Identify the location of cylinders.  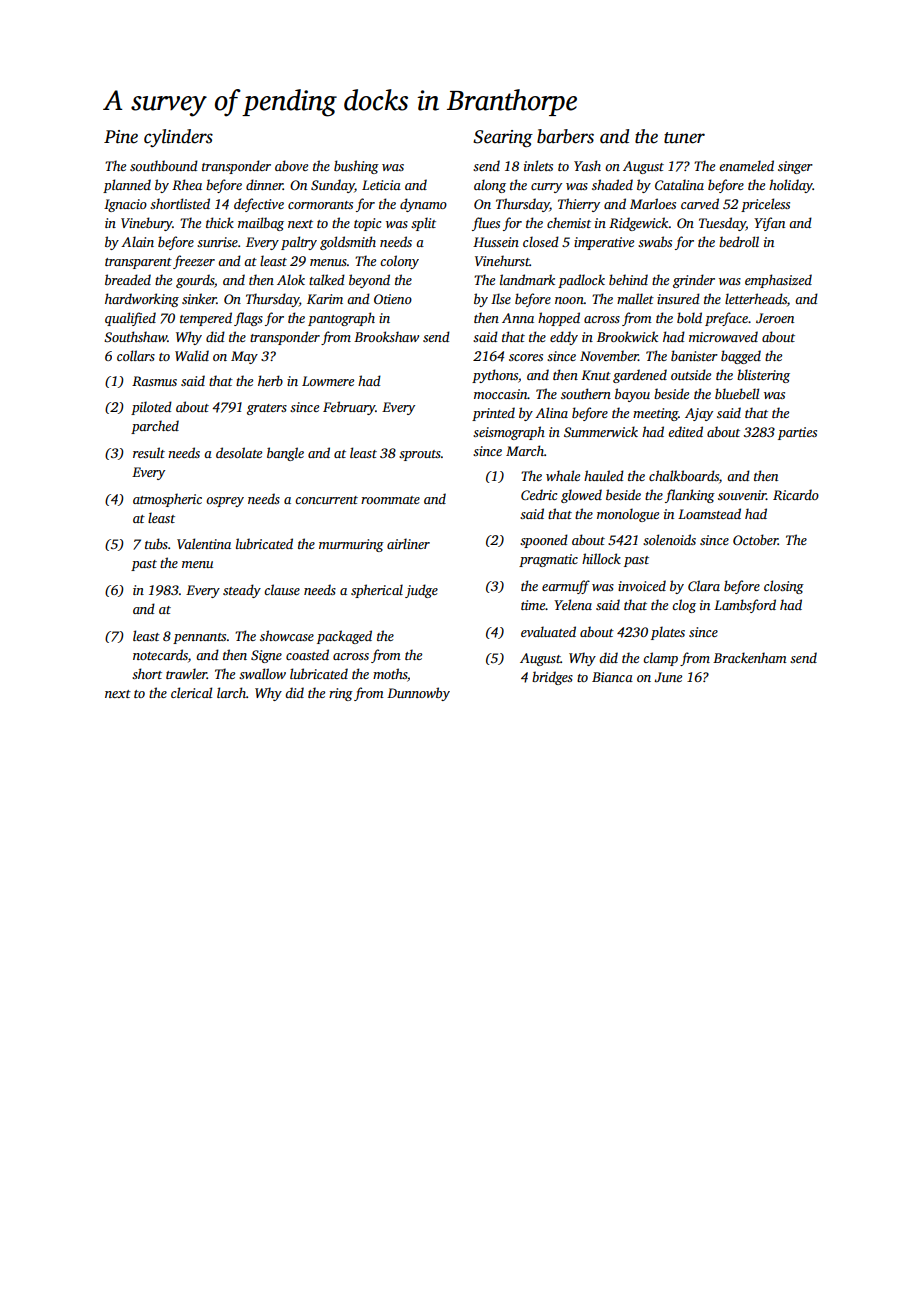
(178, 138).
